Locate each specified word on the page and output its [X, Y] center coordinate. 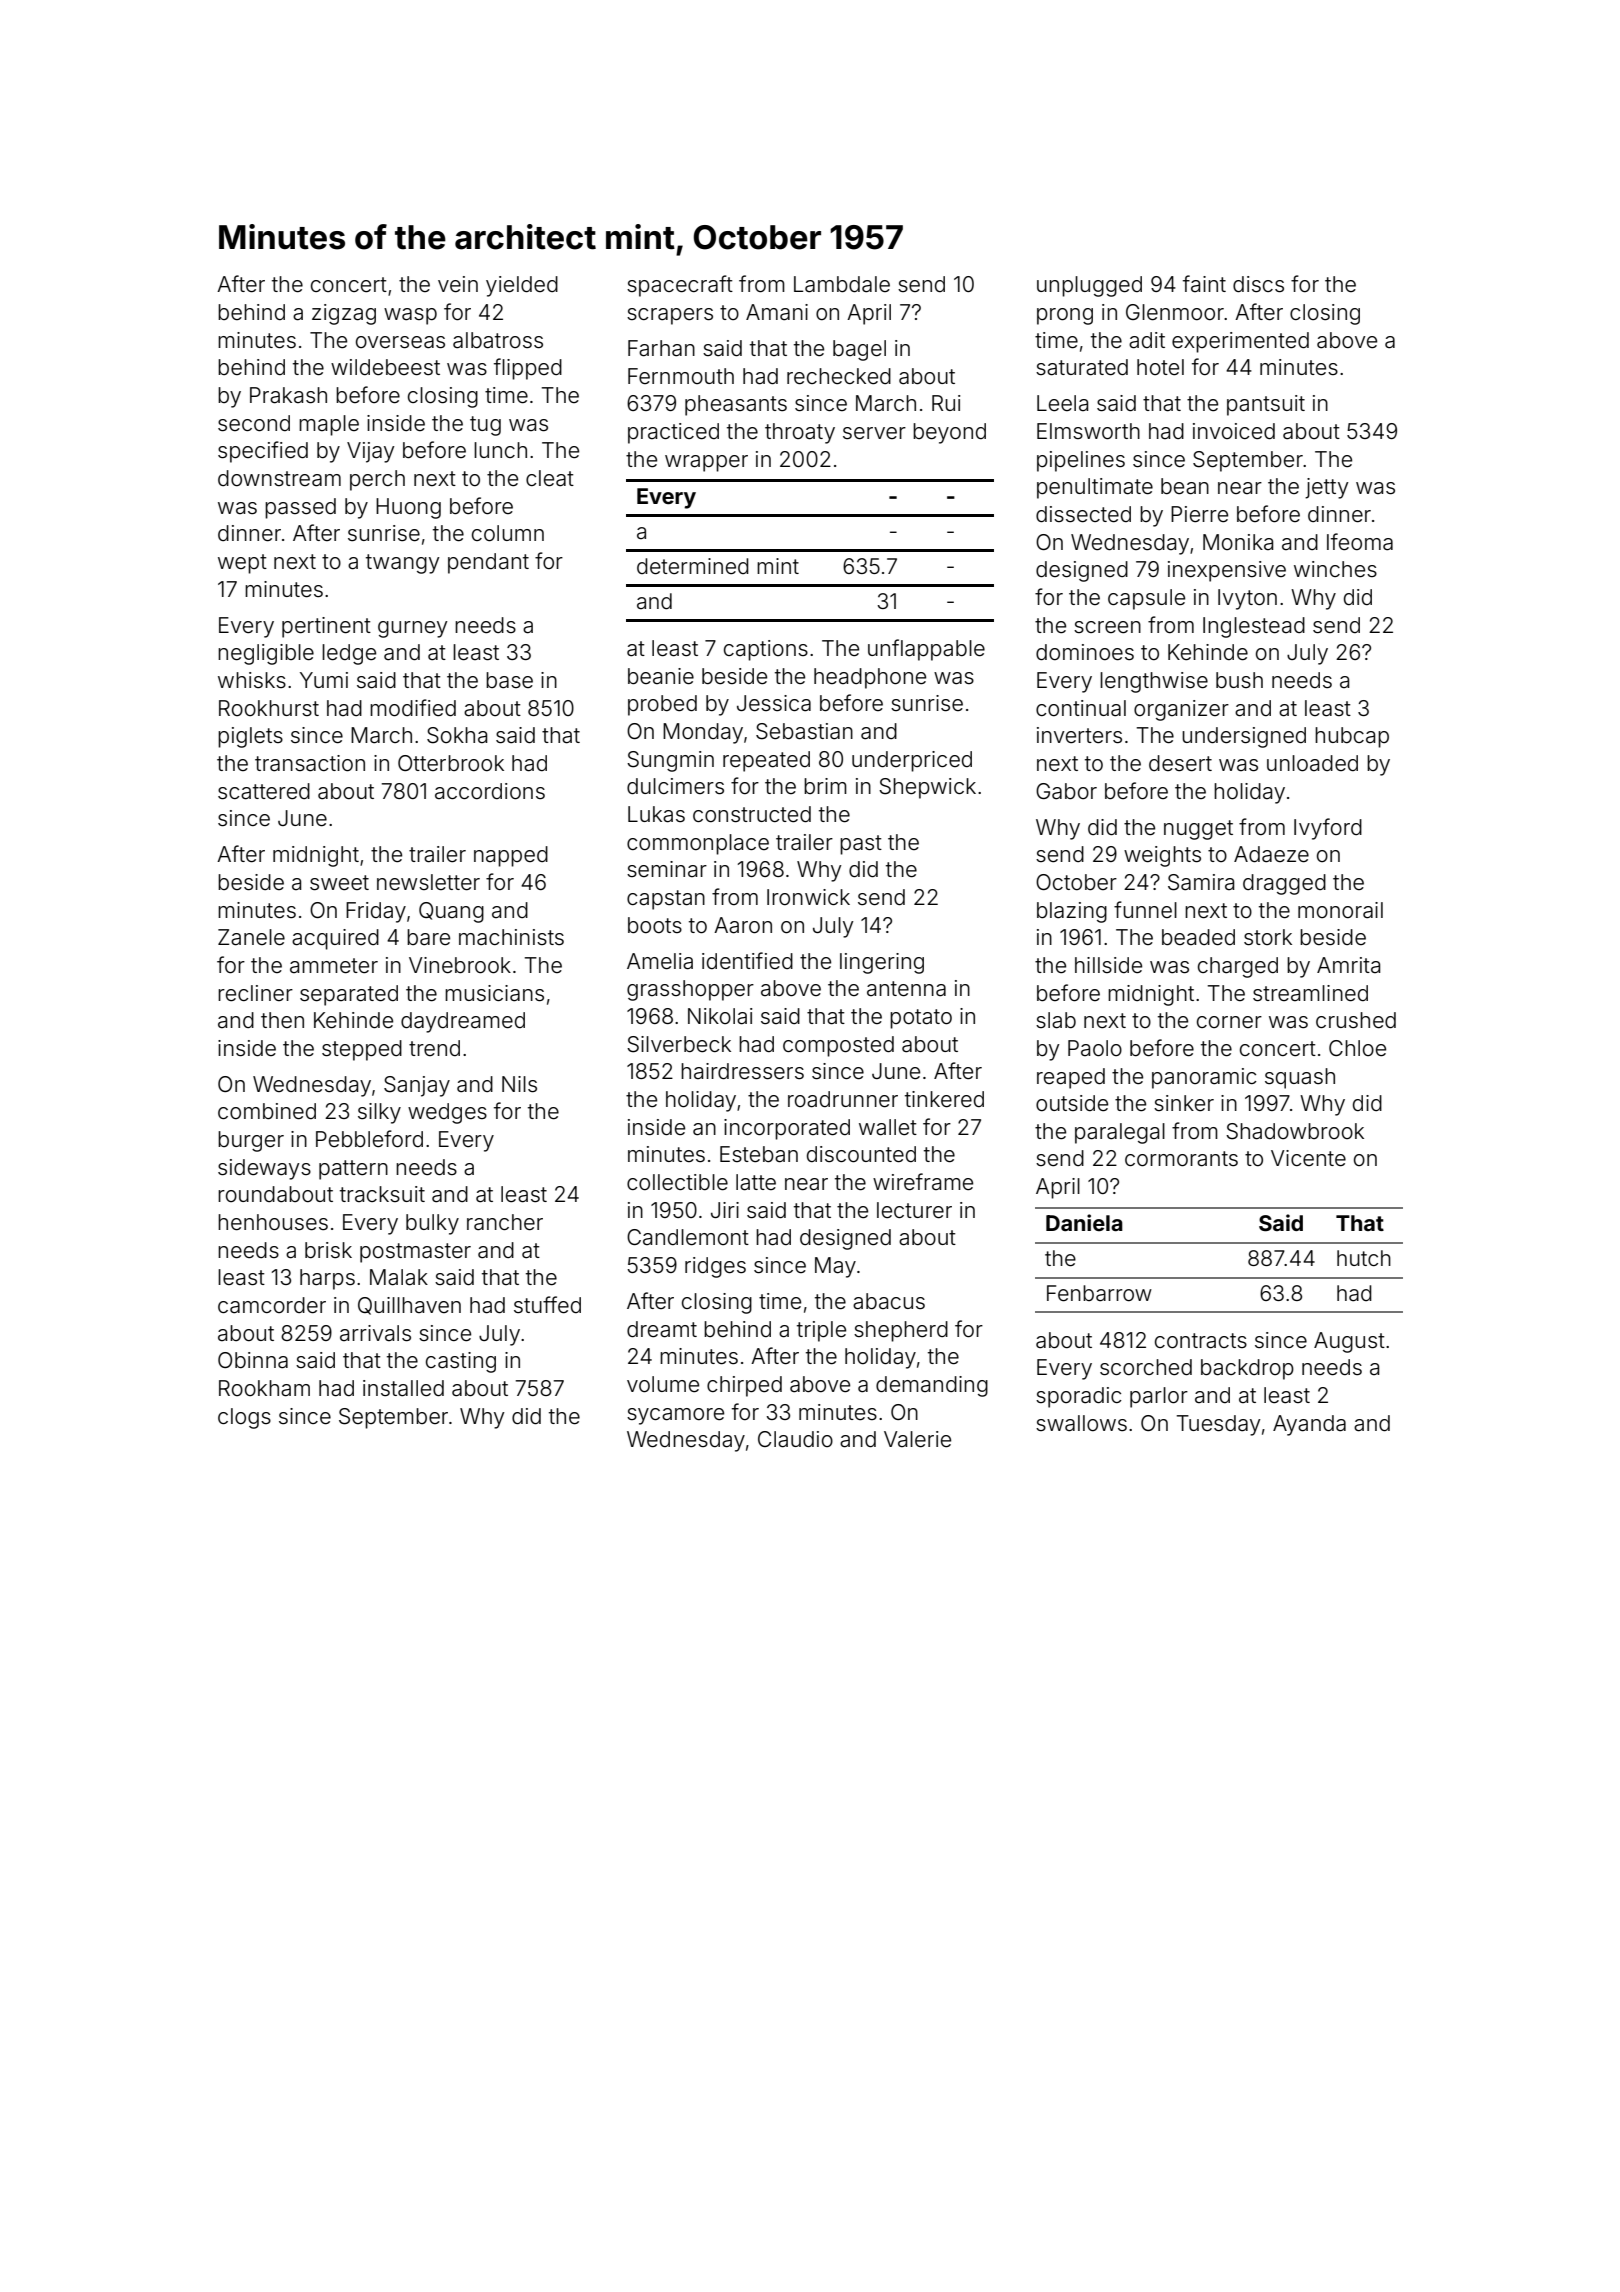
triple [821, 1331]
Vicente [1308, 1158]
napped [511, 856]
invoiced [1234, 431]
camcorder [272, 1305]
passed [300, 508]
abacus [889, 1301]
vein [458, 284]
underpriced [912, 761]
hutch [1364, 1258]
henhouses [273, 1222]
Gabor [1066, 791]
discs [1258, 284]
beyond [949, 433]
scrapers [670, 316]
